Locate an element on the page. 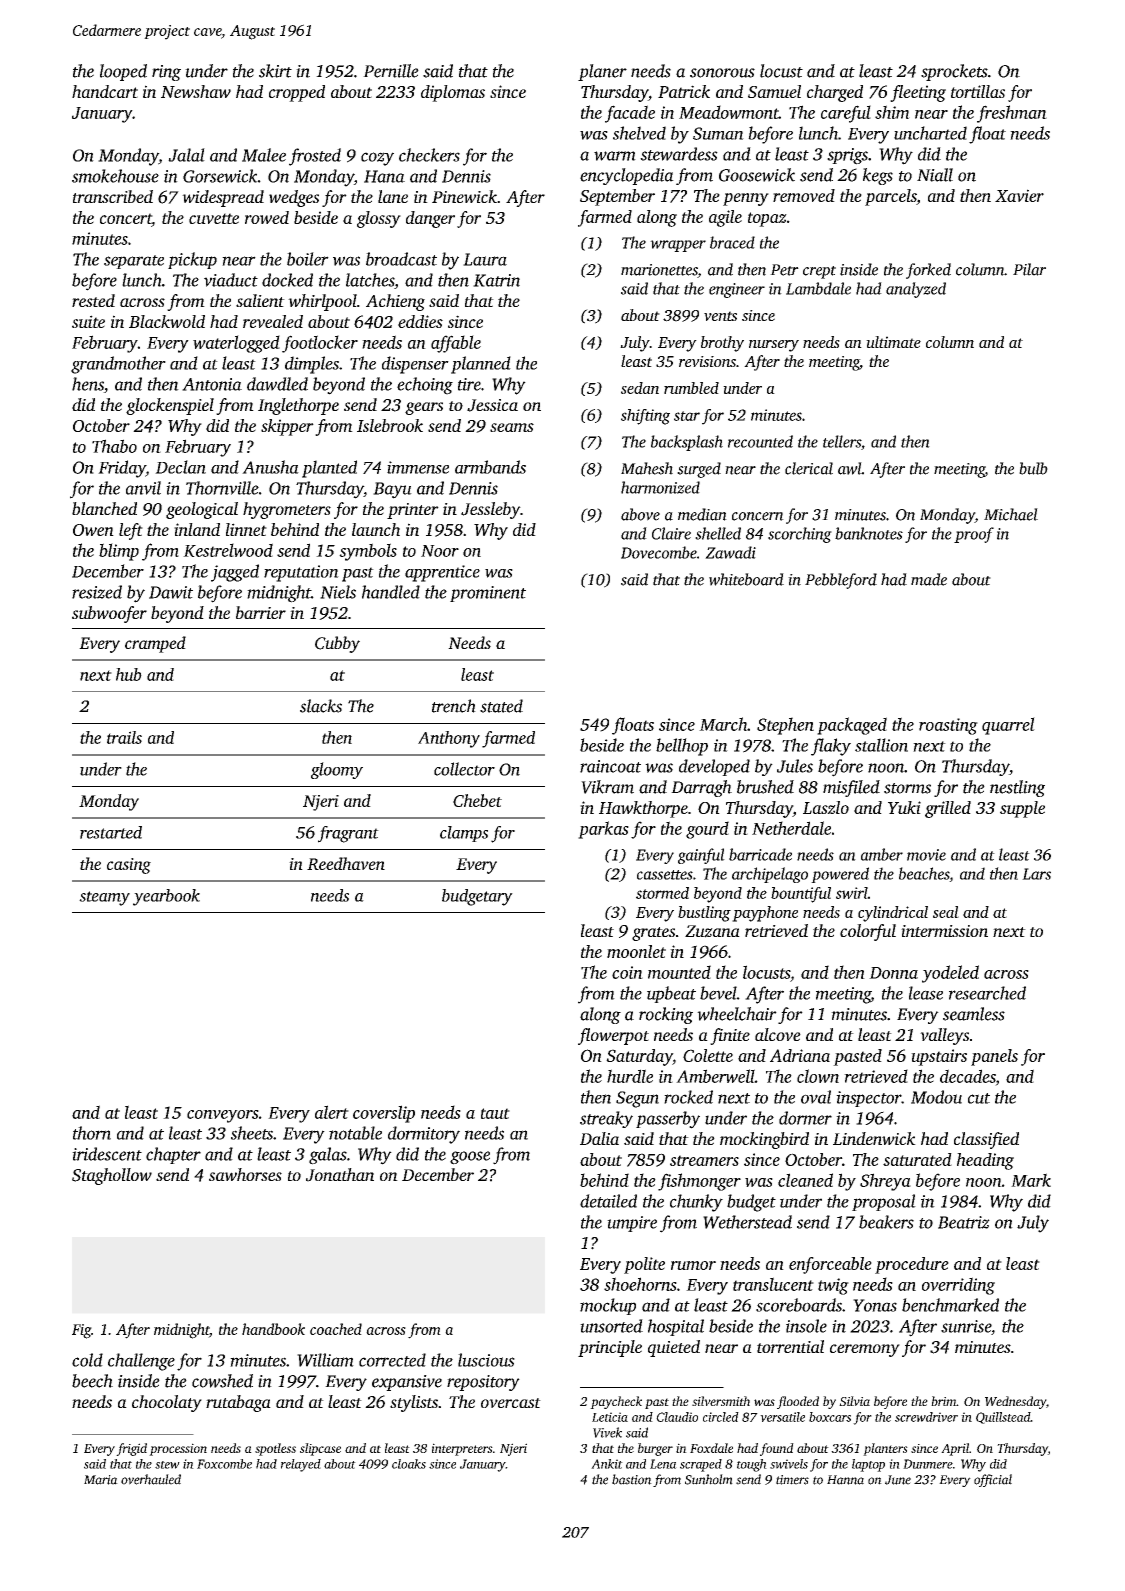 This document has width=1125, height=1591. Thabo is located at coordinates (114, 446).
